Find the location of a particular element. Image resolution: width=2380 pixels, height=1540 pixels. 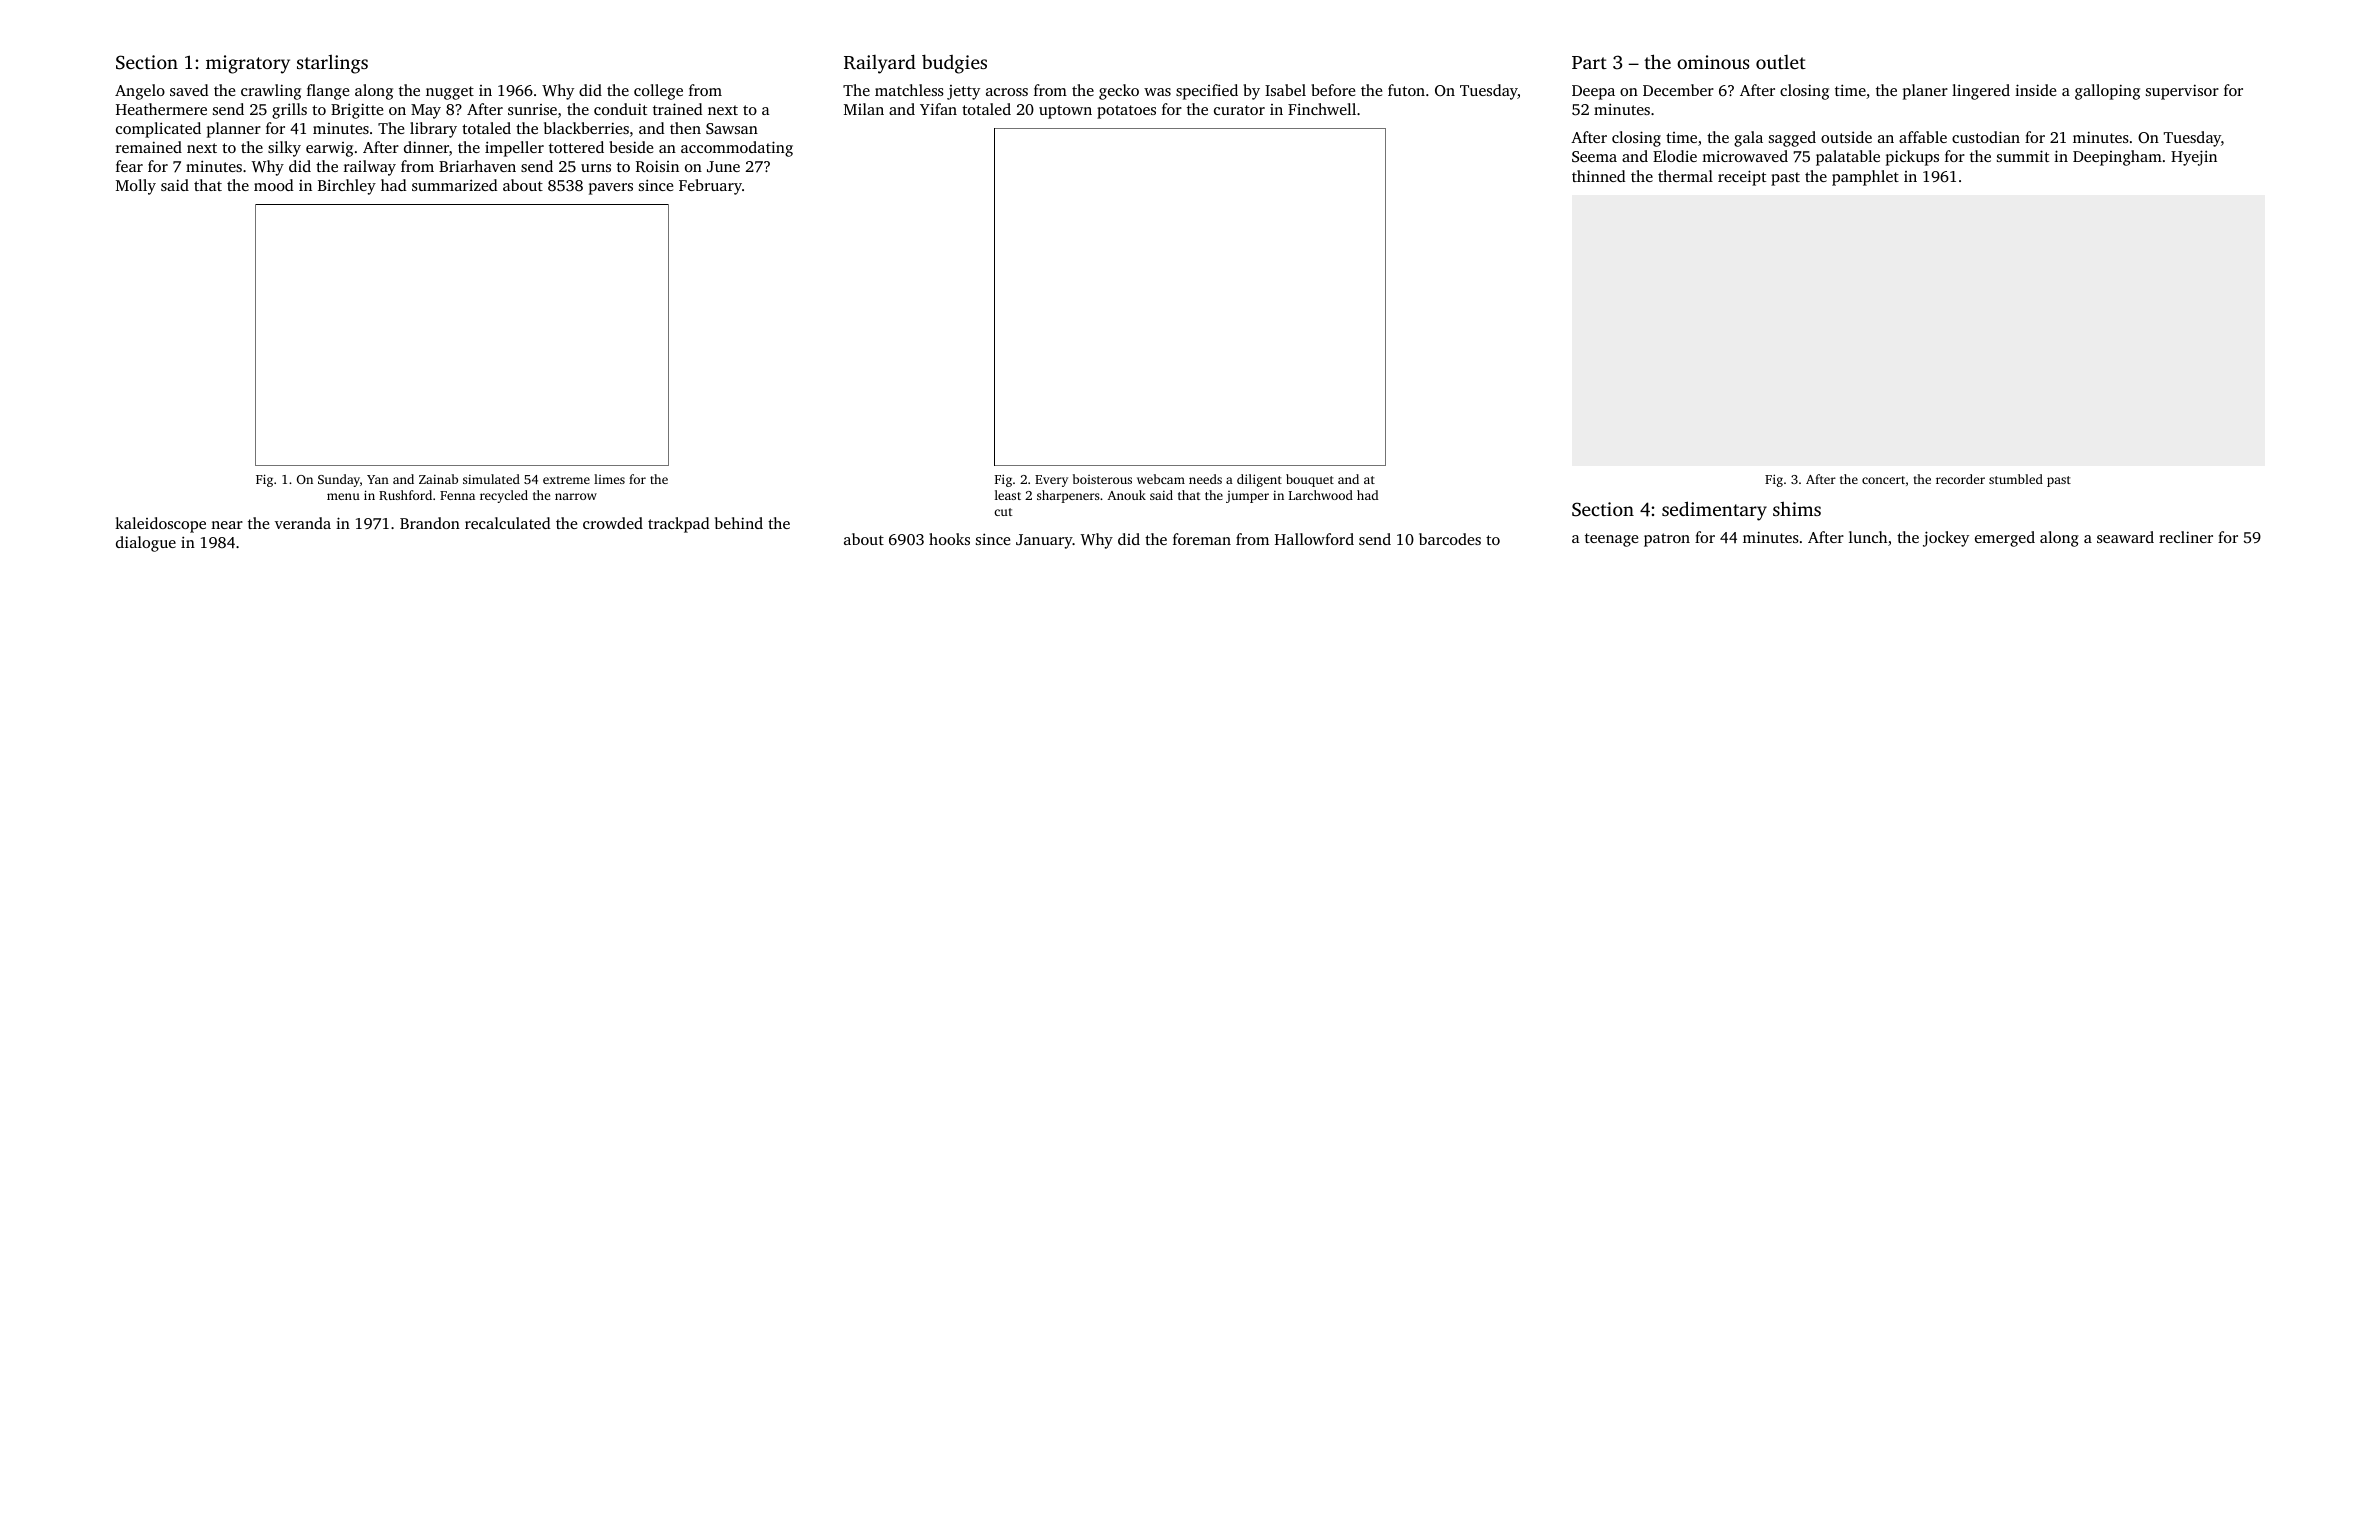

supervisor is located at coordinates (2182, 92).
